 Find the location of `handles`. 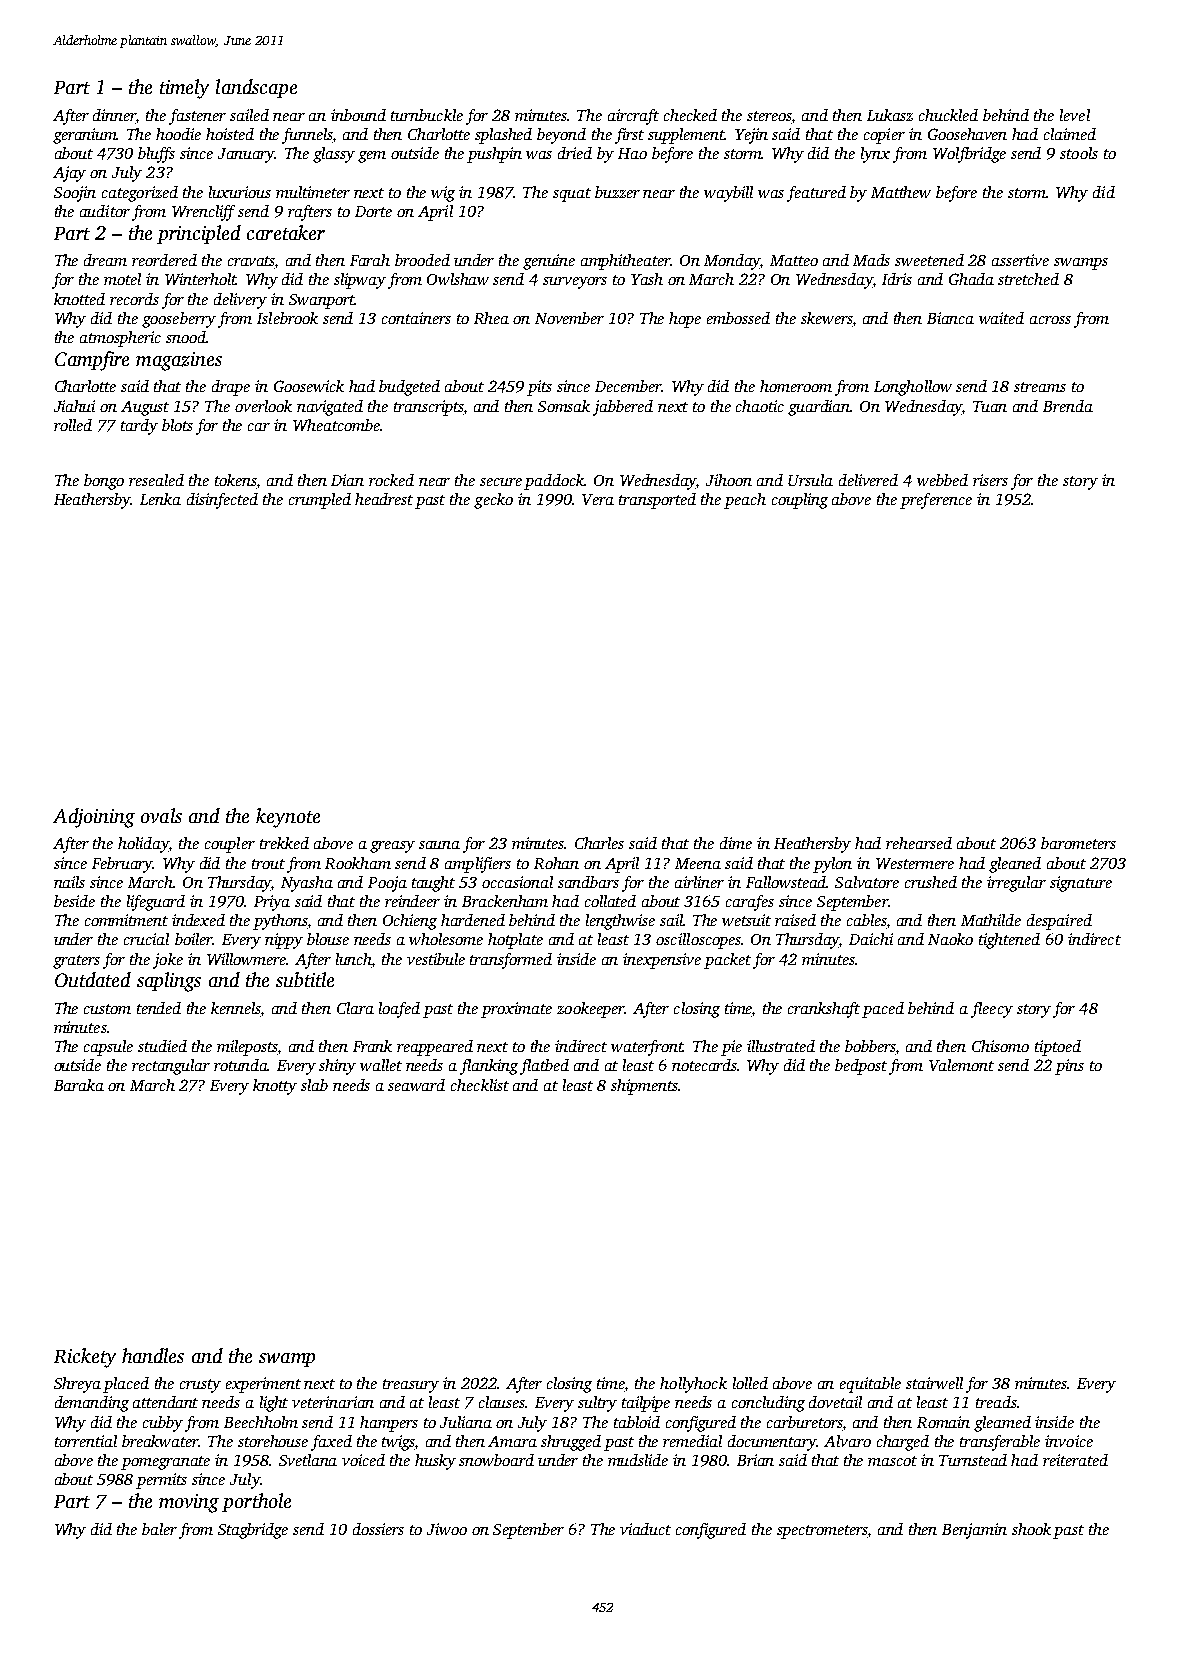

handles is located at coordinates (153, 1355).
